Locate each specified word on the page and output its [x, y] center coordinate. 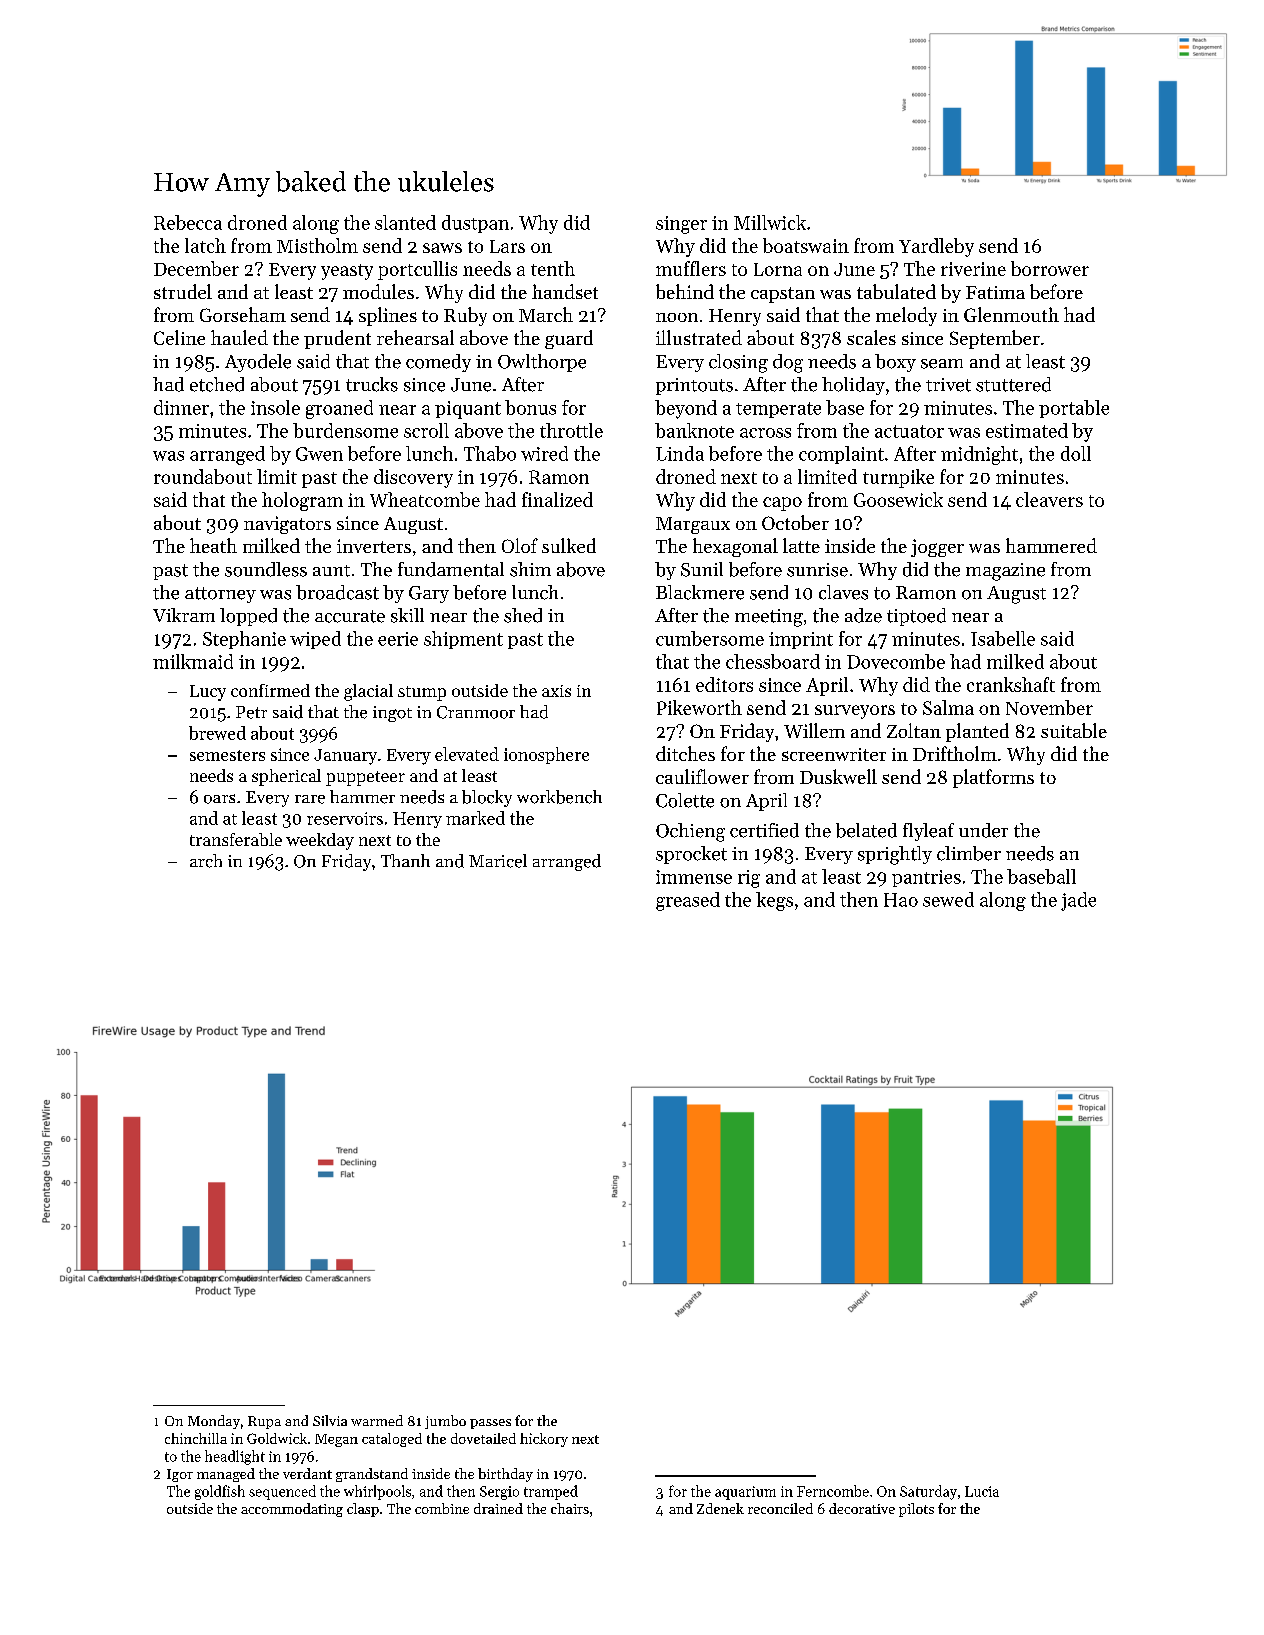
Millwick [770, 222]
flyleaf [928, 832]
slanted [405, 222]
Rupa [264, 1422]
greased [688, 901]
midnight [979, 455]
